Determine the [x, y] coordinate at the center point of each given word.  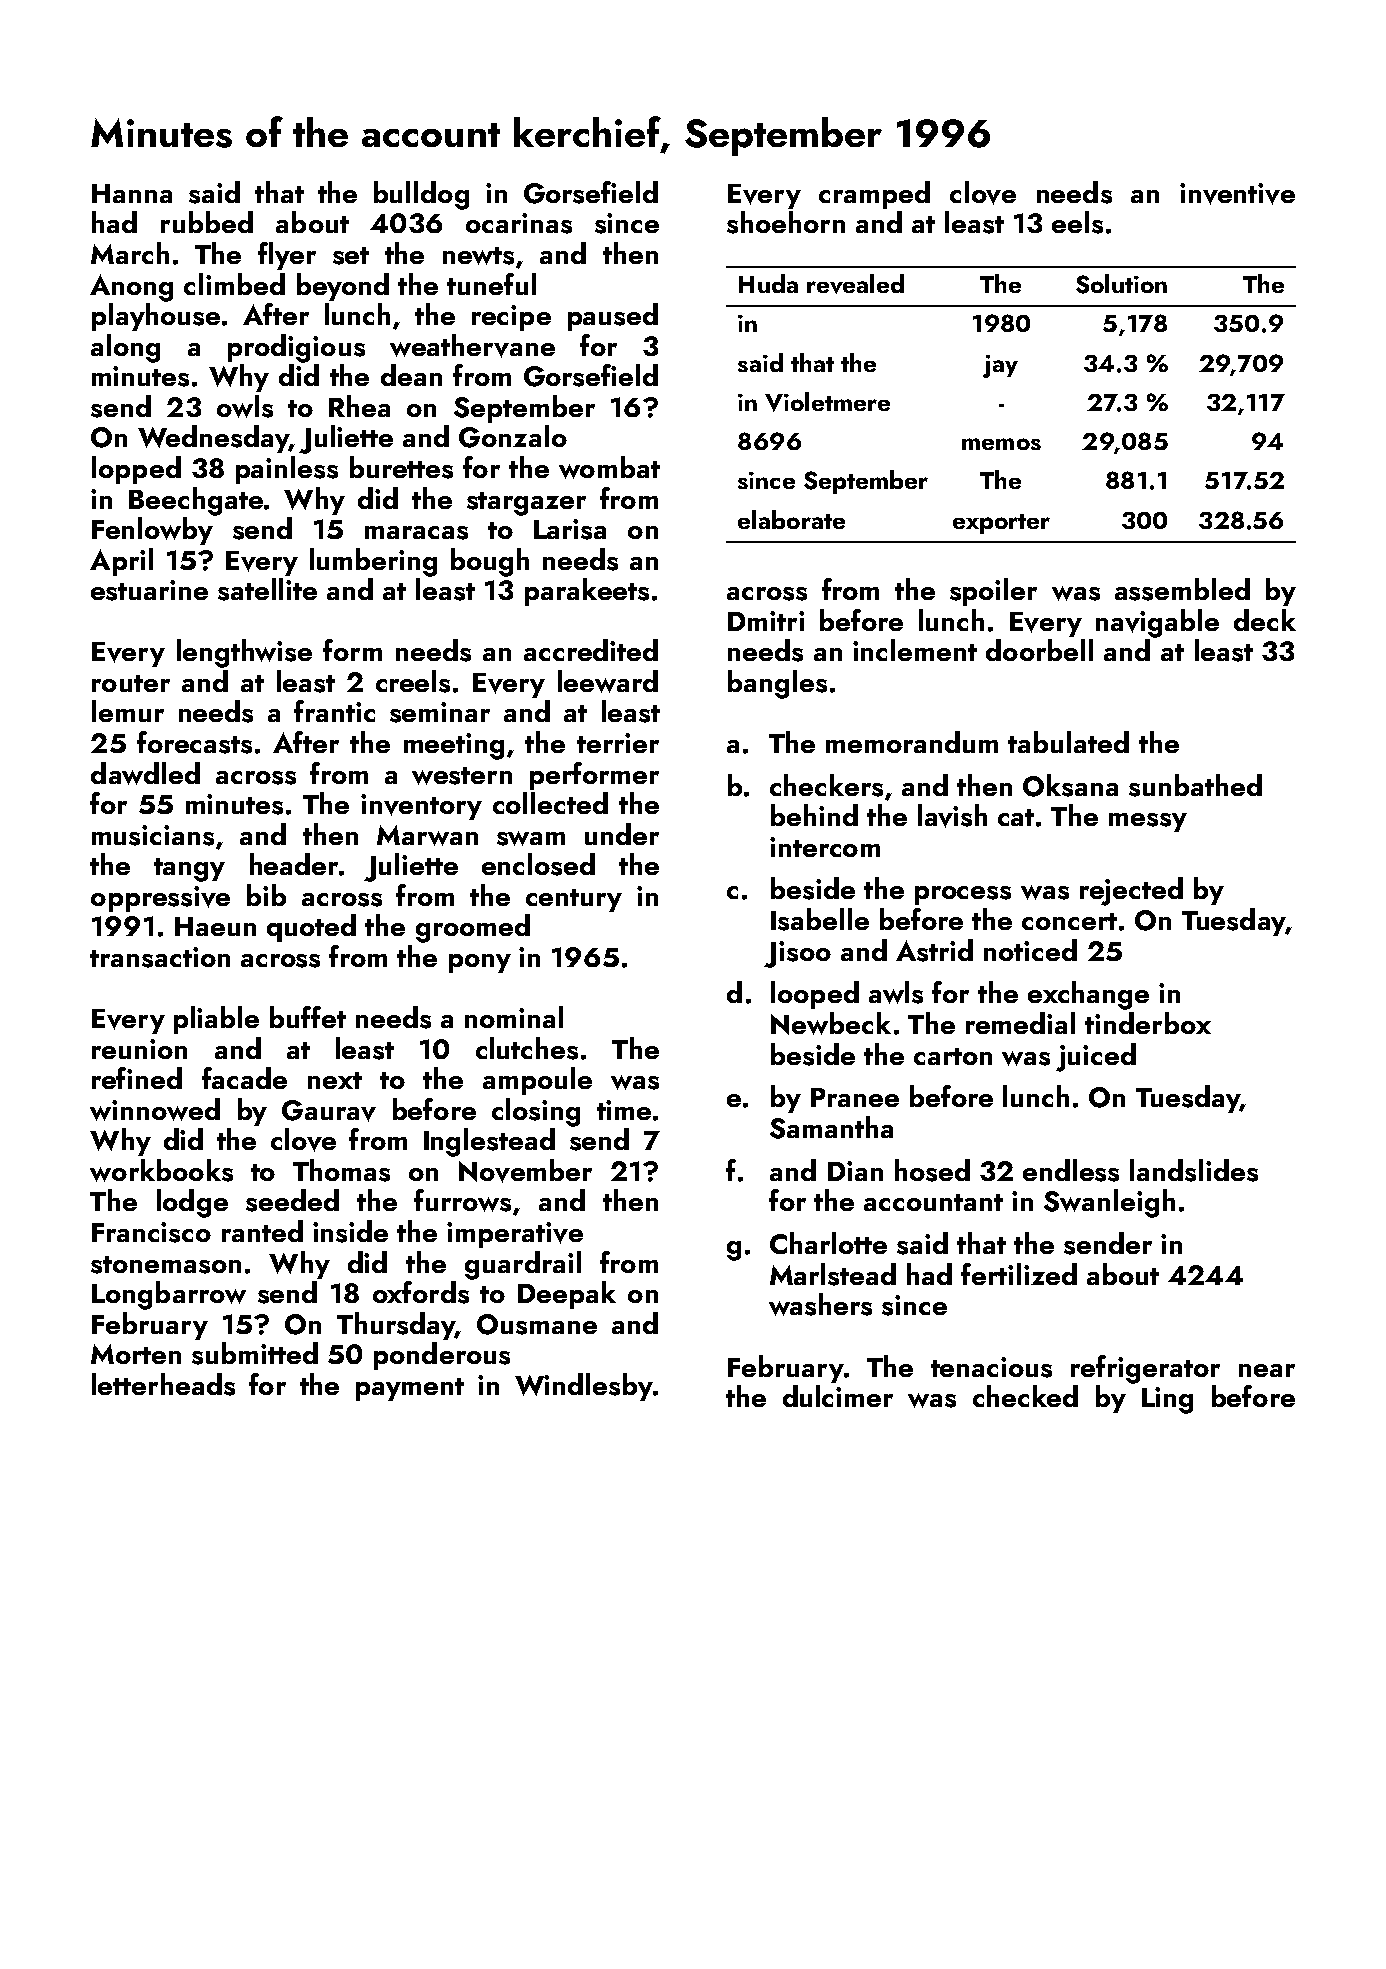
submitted [255, 1353]
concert [1069, 921]
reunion [139, 1049]
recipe [511, 318]
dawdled [145, 773]
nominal [514, 1017]
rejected [1131, 891]
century [574, 900]
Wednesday [213, 439]
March [130, 253]
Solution [1121, 284]
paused [613, 317]
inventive [1237, 194]
